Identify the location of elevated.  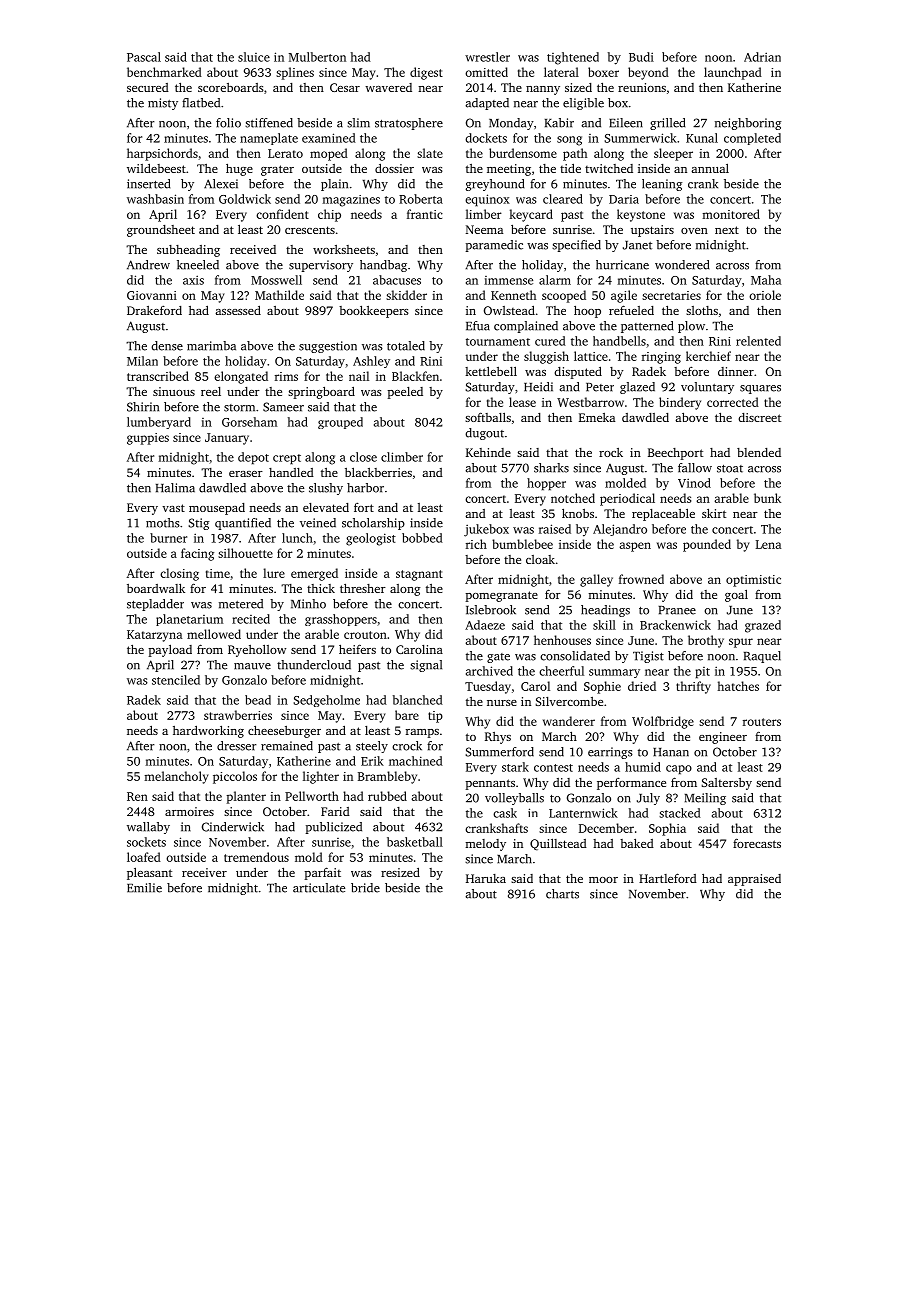
(326, 507).
